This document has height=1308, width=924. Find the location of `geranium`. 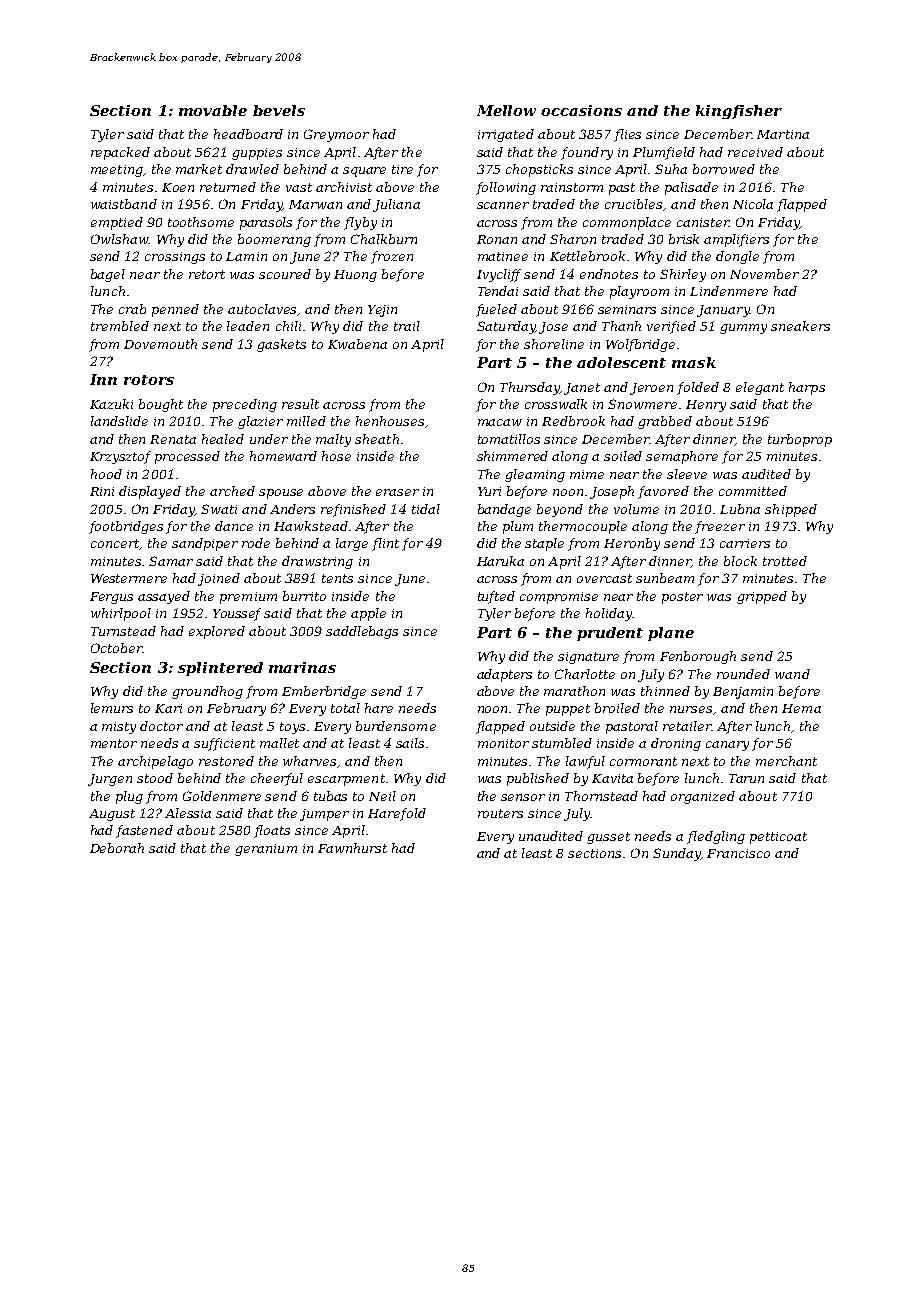

geranium is located at coordinates (266, 850).
